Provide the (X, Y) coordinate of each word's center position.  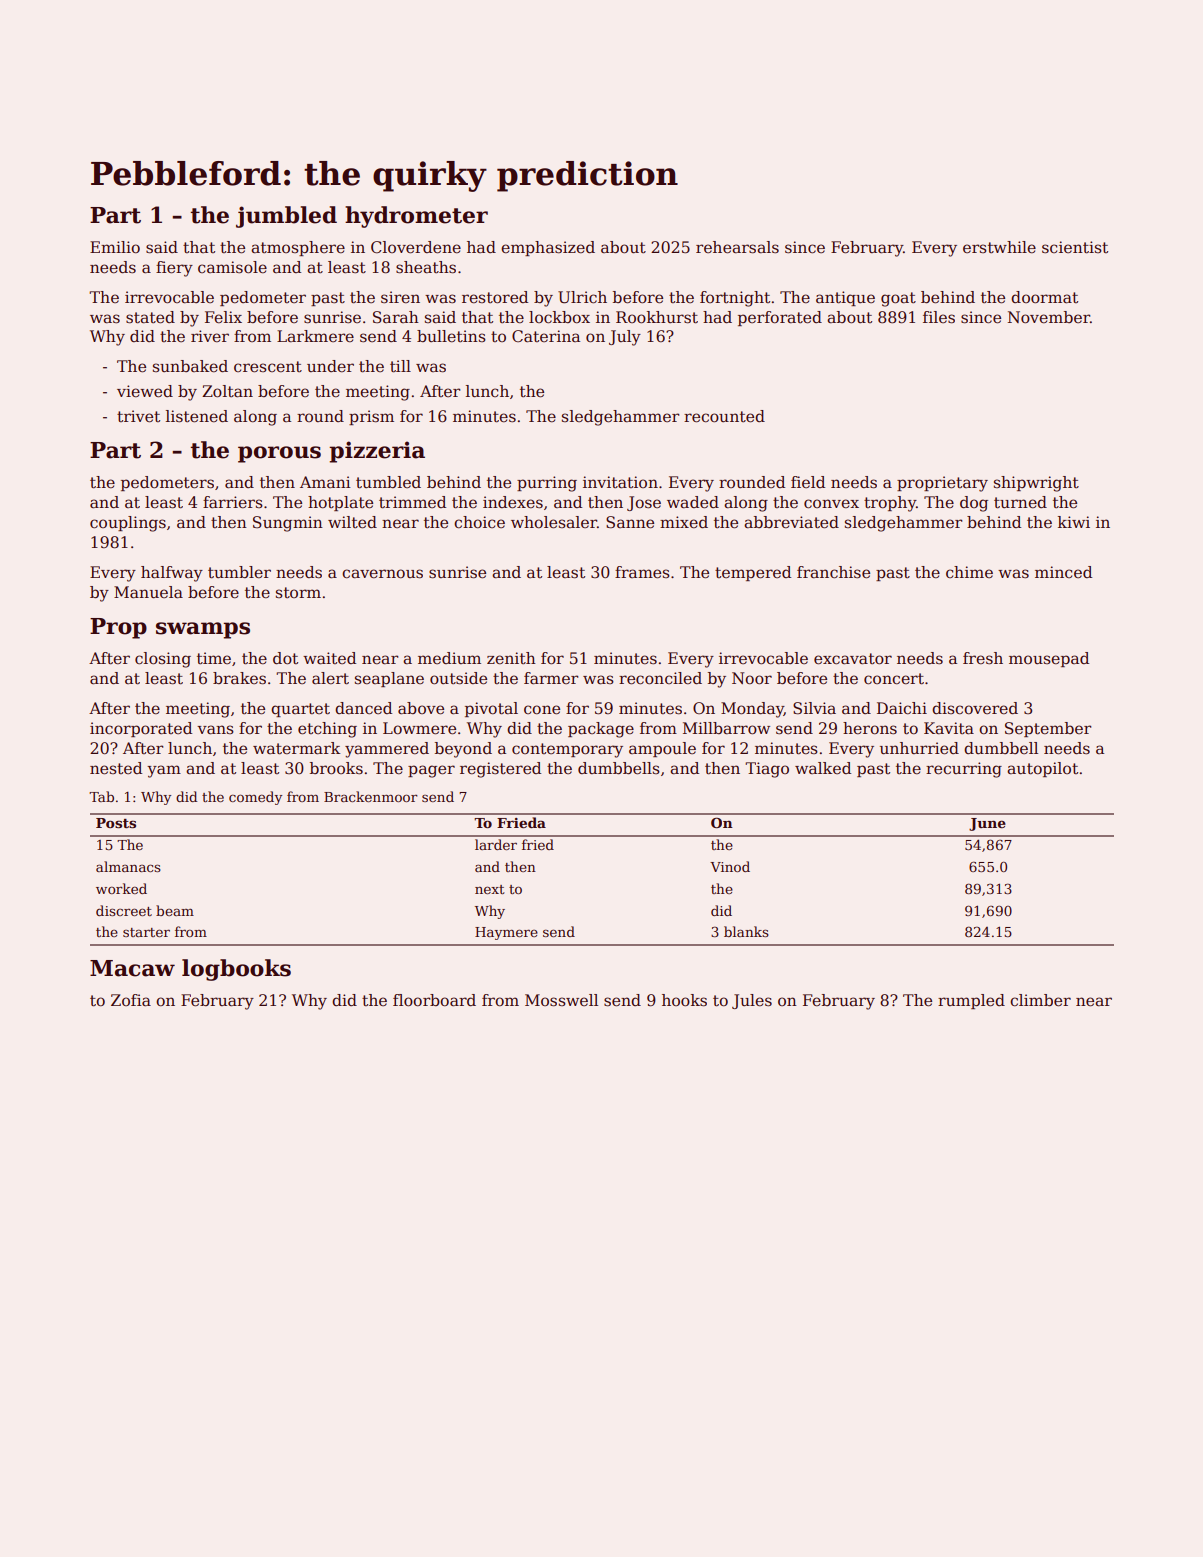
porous (279, 454)
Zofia (131, 1000)
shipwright (1036, 484)
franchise (833, 572)
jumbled (286, 217)
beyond (463, 750)
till (400, 366)
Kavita (949, 728)
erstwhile (999, 247)
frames (642, 572)
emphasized (548, 248)
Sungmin (288, 524)
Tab (101, 796)
